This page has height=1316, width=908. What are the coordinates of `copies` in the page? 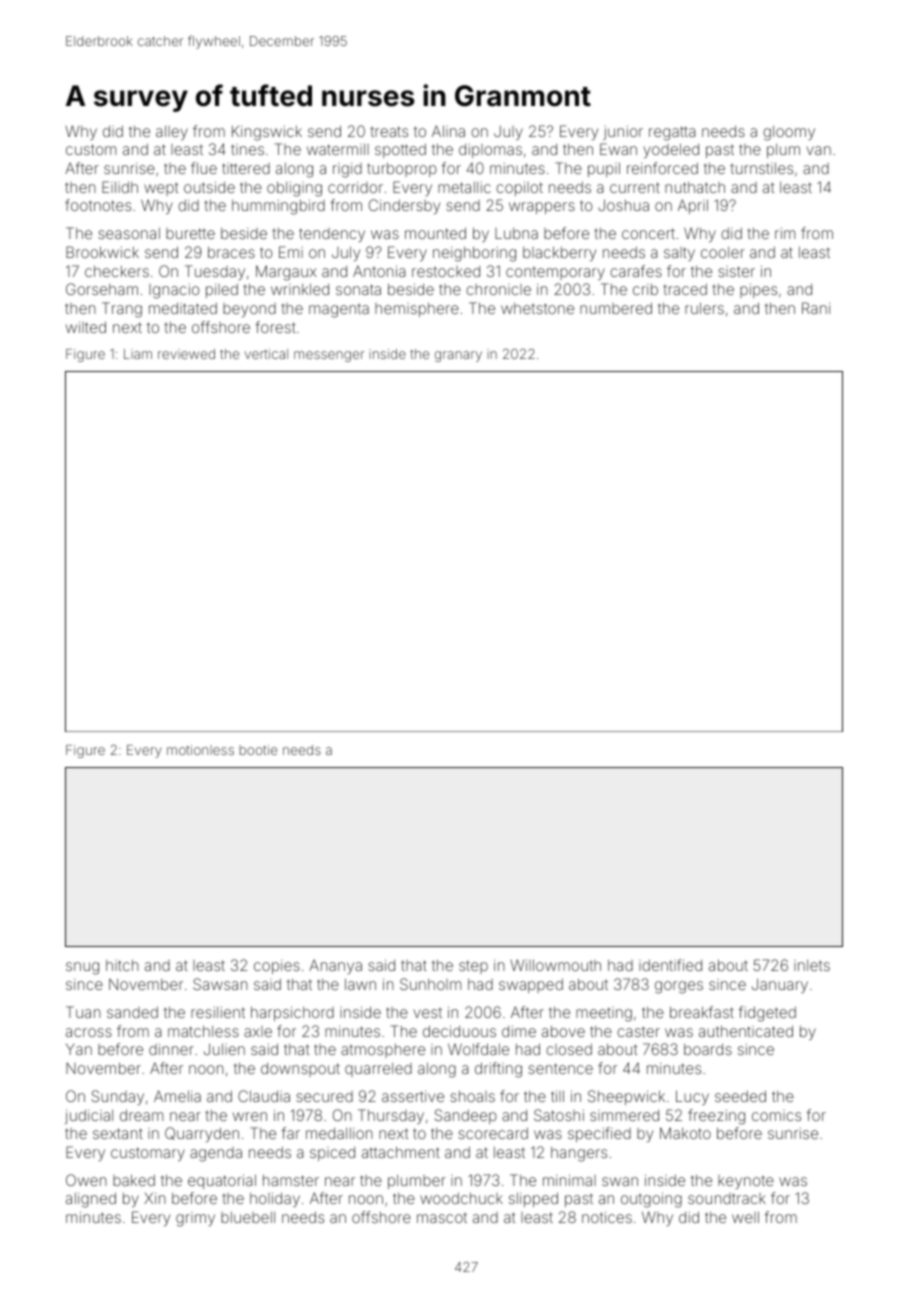 It's located at (277, 967).
